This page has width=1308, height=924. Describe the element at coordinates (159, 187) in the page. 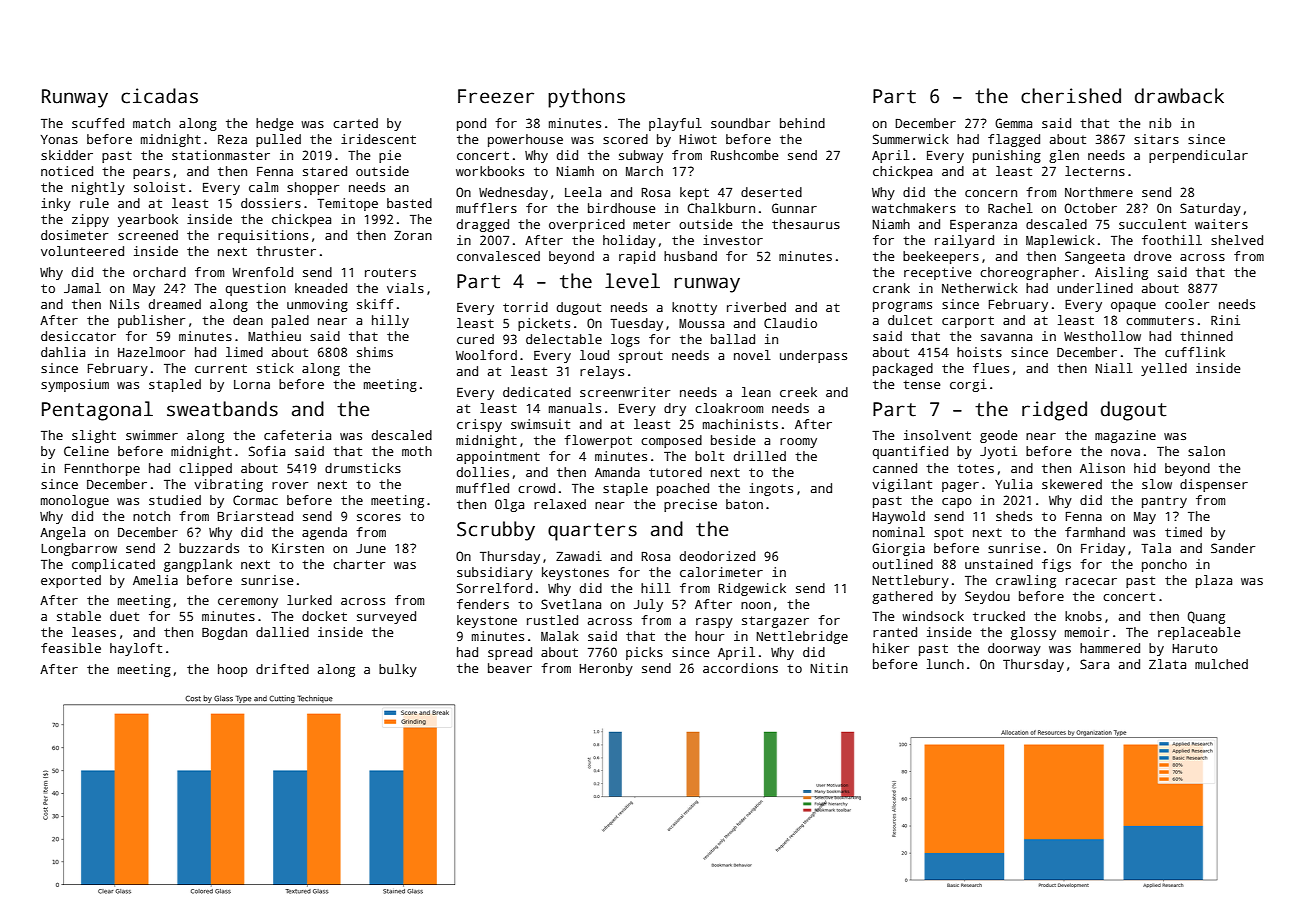

I see `soloist` at that location.
